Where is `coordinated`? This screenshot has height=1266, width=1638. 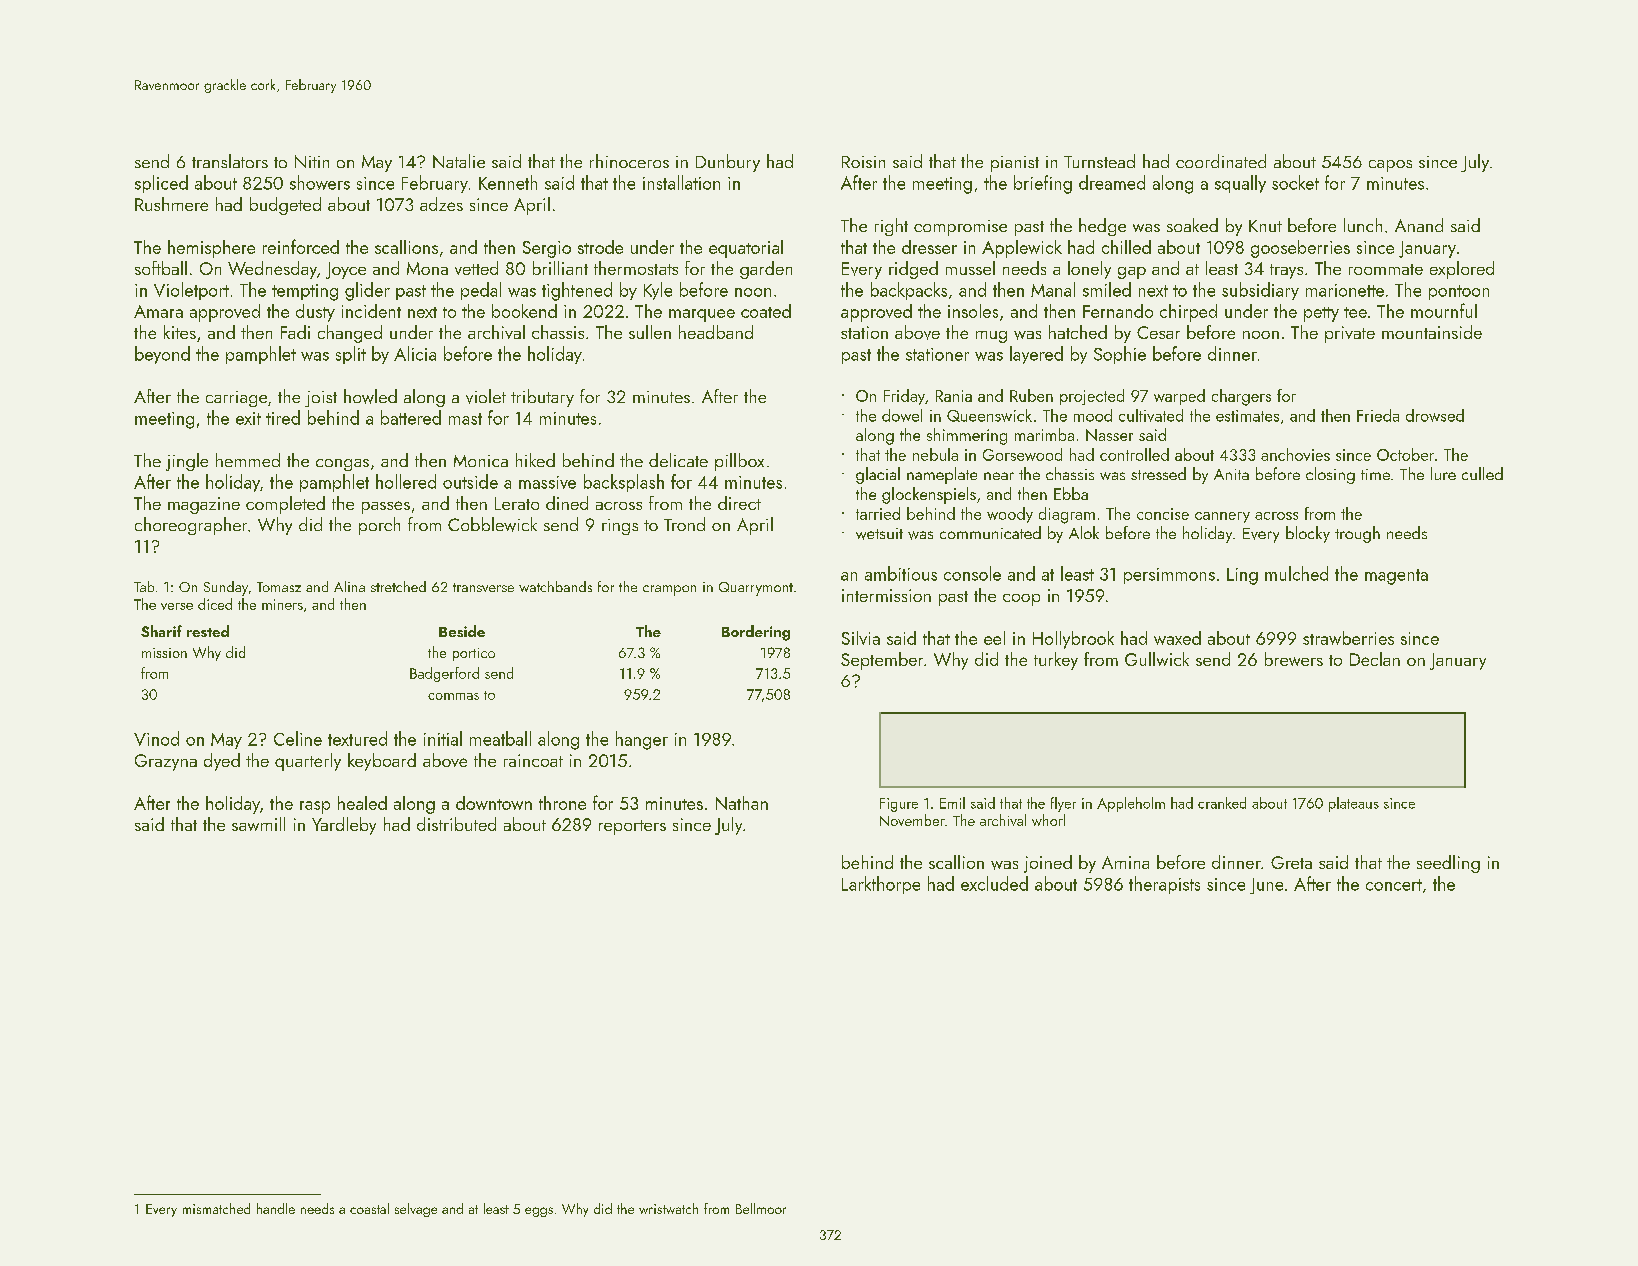
coordinated is located at coordinates (1221, 161).
